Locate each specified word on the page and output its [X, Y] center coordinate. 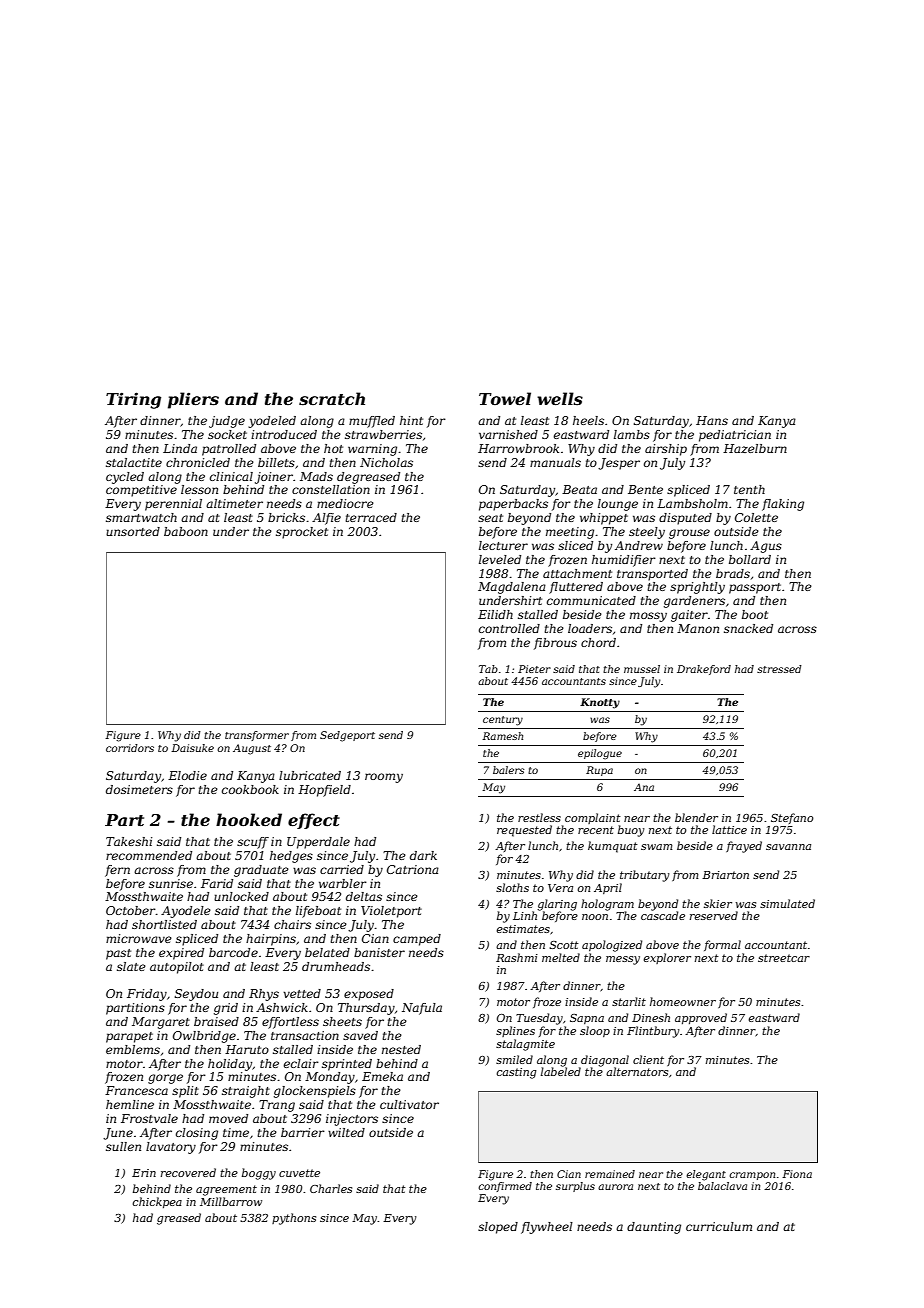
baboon [186, 531]
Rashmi [517, 957]
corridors [130, 748]
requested [524, 831]
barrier [303, 1132]
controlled [509, 628]
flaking [783, 505]
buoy [631, 831]
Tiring [133, 400]
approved [701, 1018]
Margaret [161, 1023]
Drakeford [704, 670]
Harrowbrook [518, 448]
